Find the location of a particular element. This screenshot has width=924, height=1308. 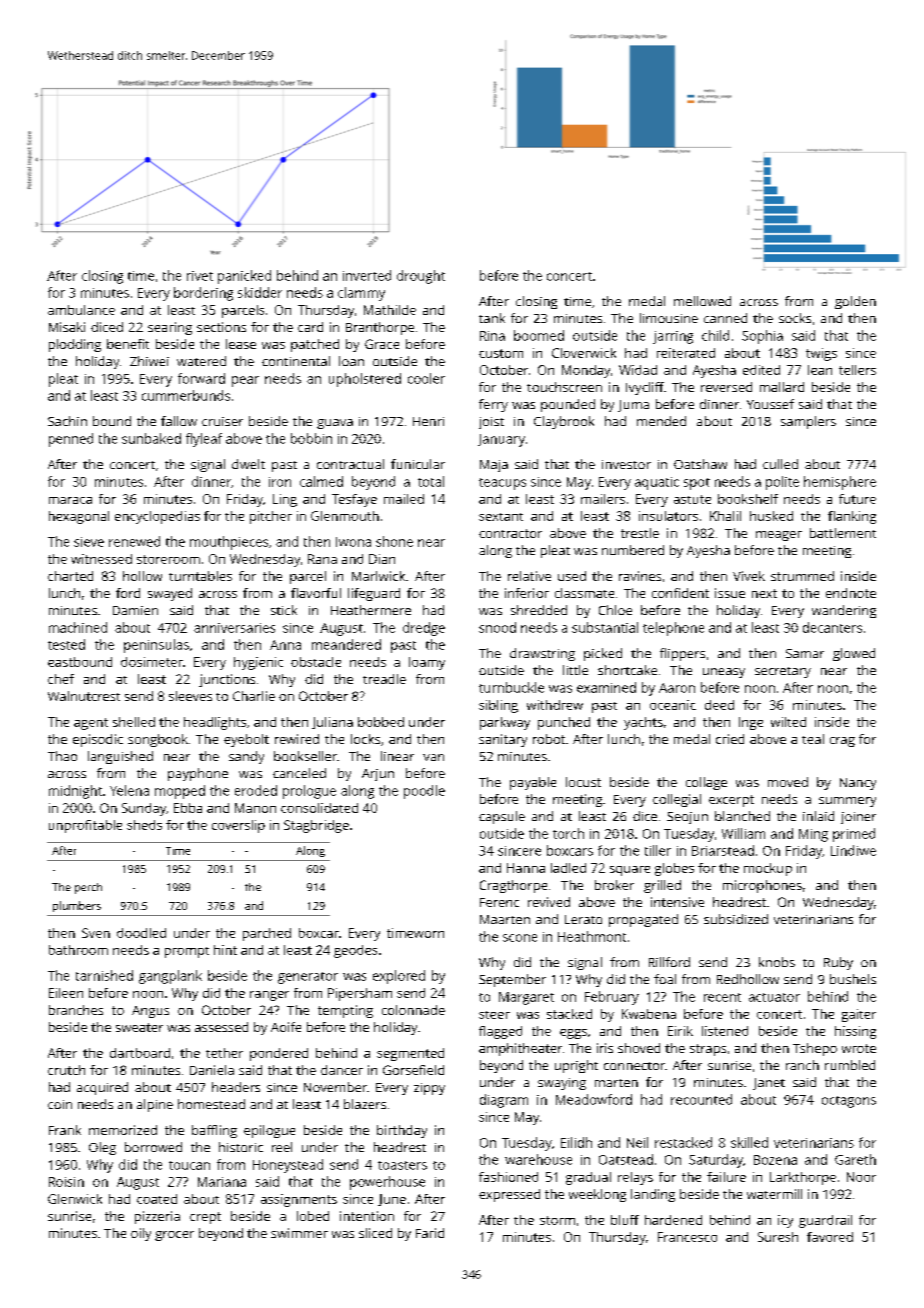

panicked is located at coordinates (244, 277).
